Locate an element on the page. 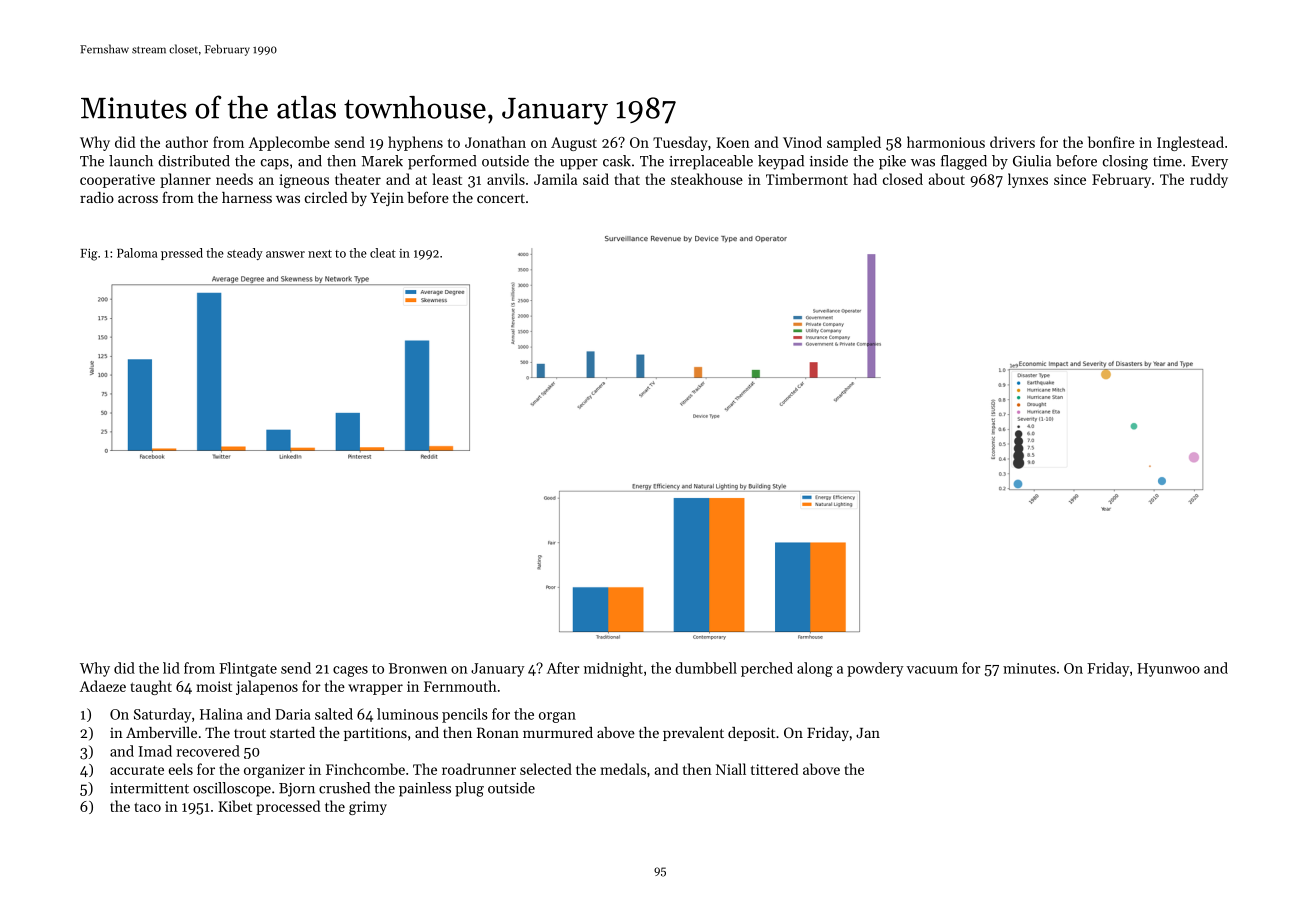 The image size is (1308, 924). lynxes is located at coordinates (1028, 180).
